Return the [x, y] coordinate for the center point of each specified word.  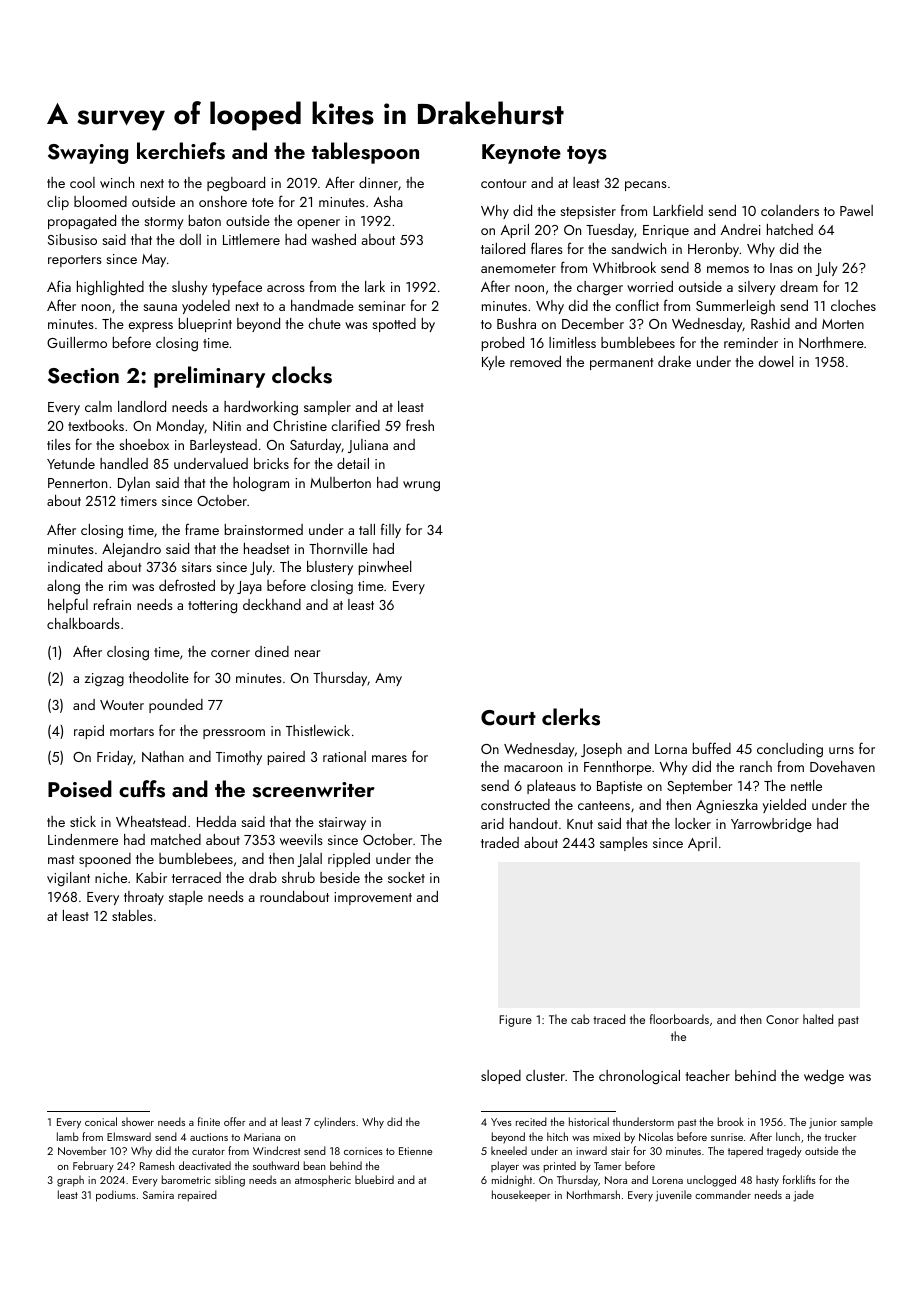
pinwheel [385, 568]
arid [492, 823]
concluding [790, 750]
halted [818, 1019]
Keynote [521, 154]
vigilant [68, 879]
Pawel [856, 210]
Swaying [88, 154]
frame [202, 529]
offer [234, 1121]
